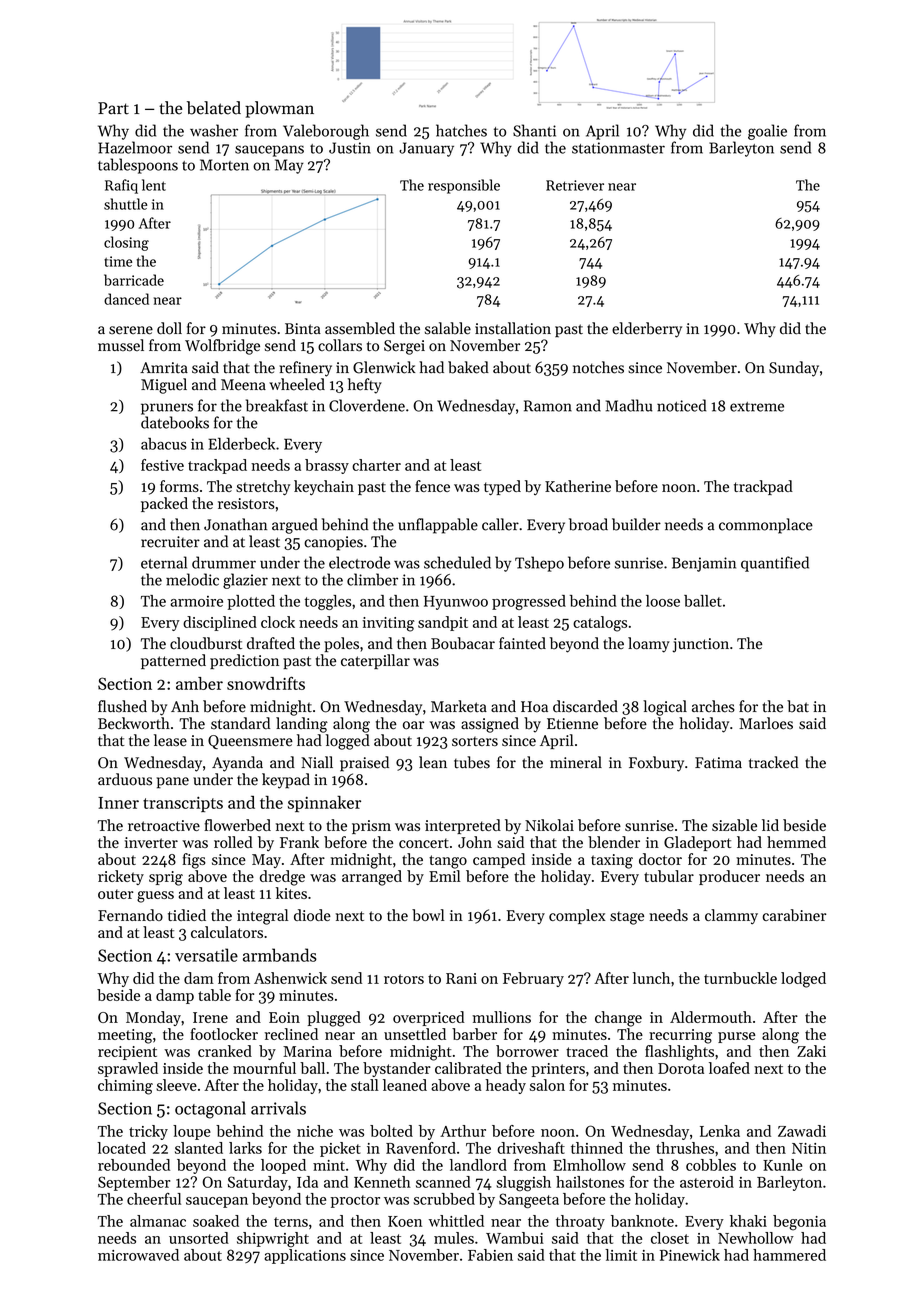 This image has width=924, height=1314. What do you see at coordinates (113, 108) in the image?
I see `Part` at bounding box center [113, 108].
